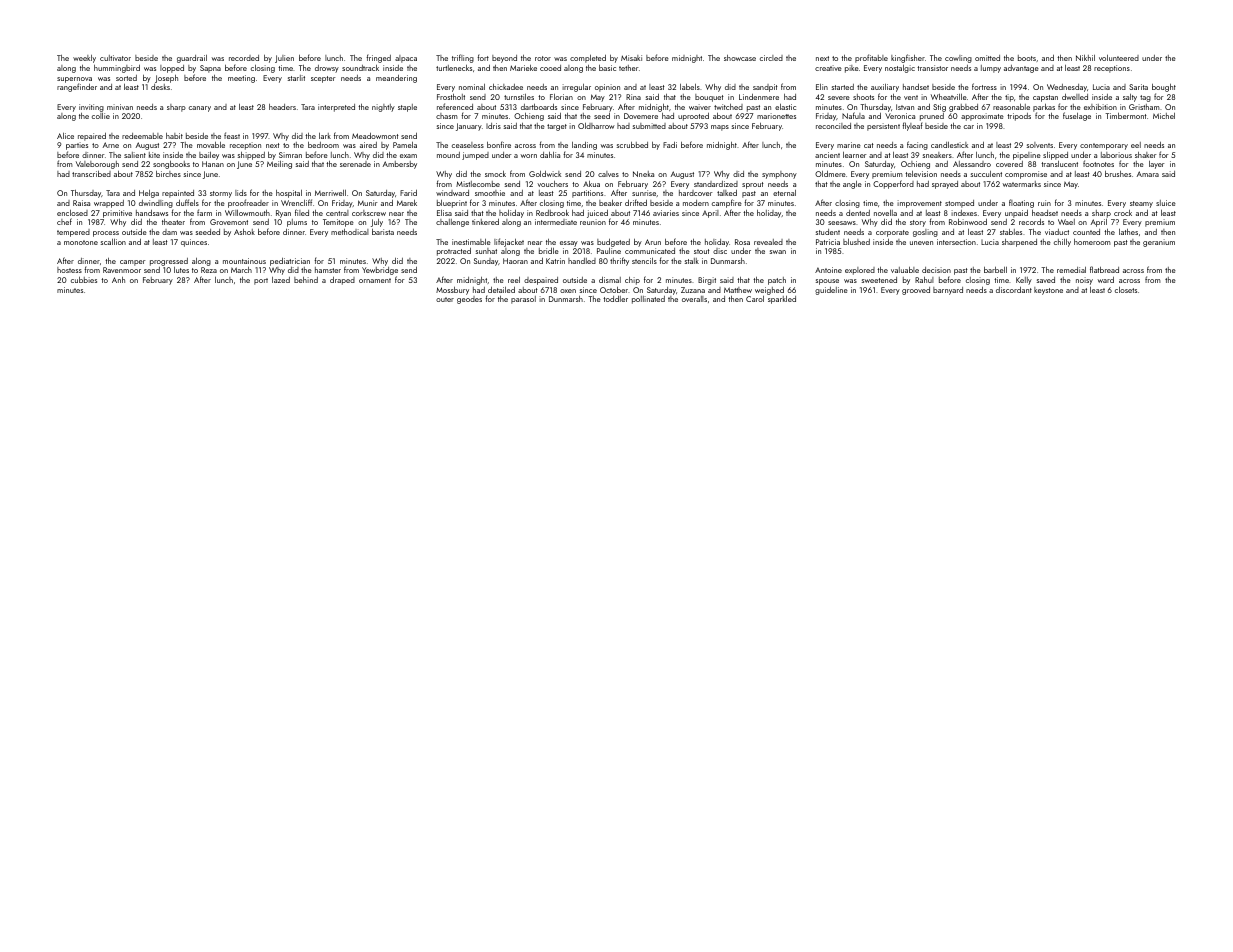 The height and width of the screenshot is (952, 1233). Describe the element at coordinates (632, 281) in the screenshot. I see `chip` at that location.
